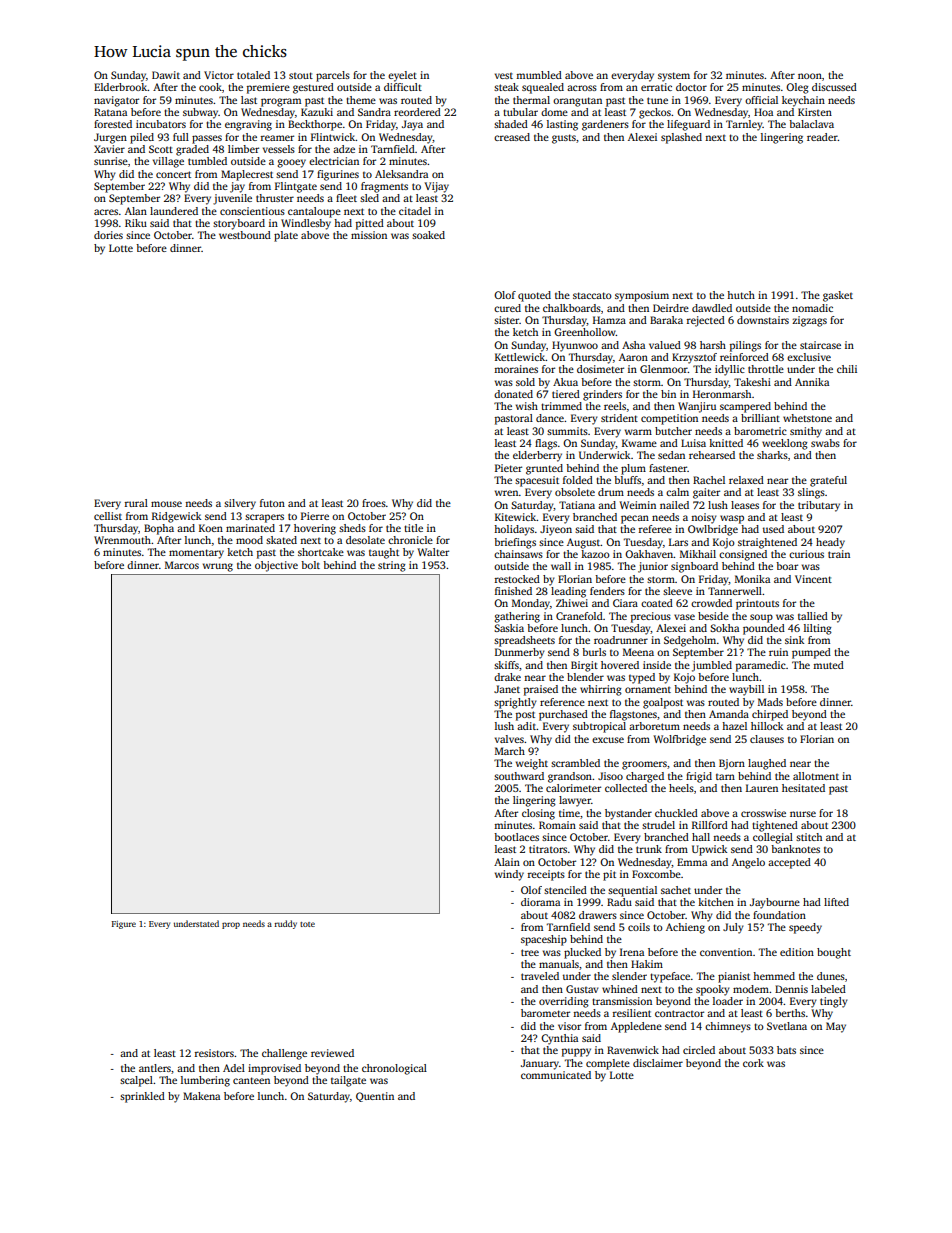 The height and width of the page is (1233, 952). What do you see at coordinates (752, 579) in the page?
I see `Monika` at bounding box center [752, 579].
